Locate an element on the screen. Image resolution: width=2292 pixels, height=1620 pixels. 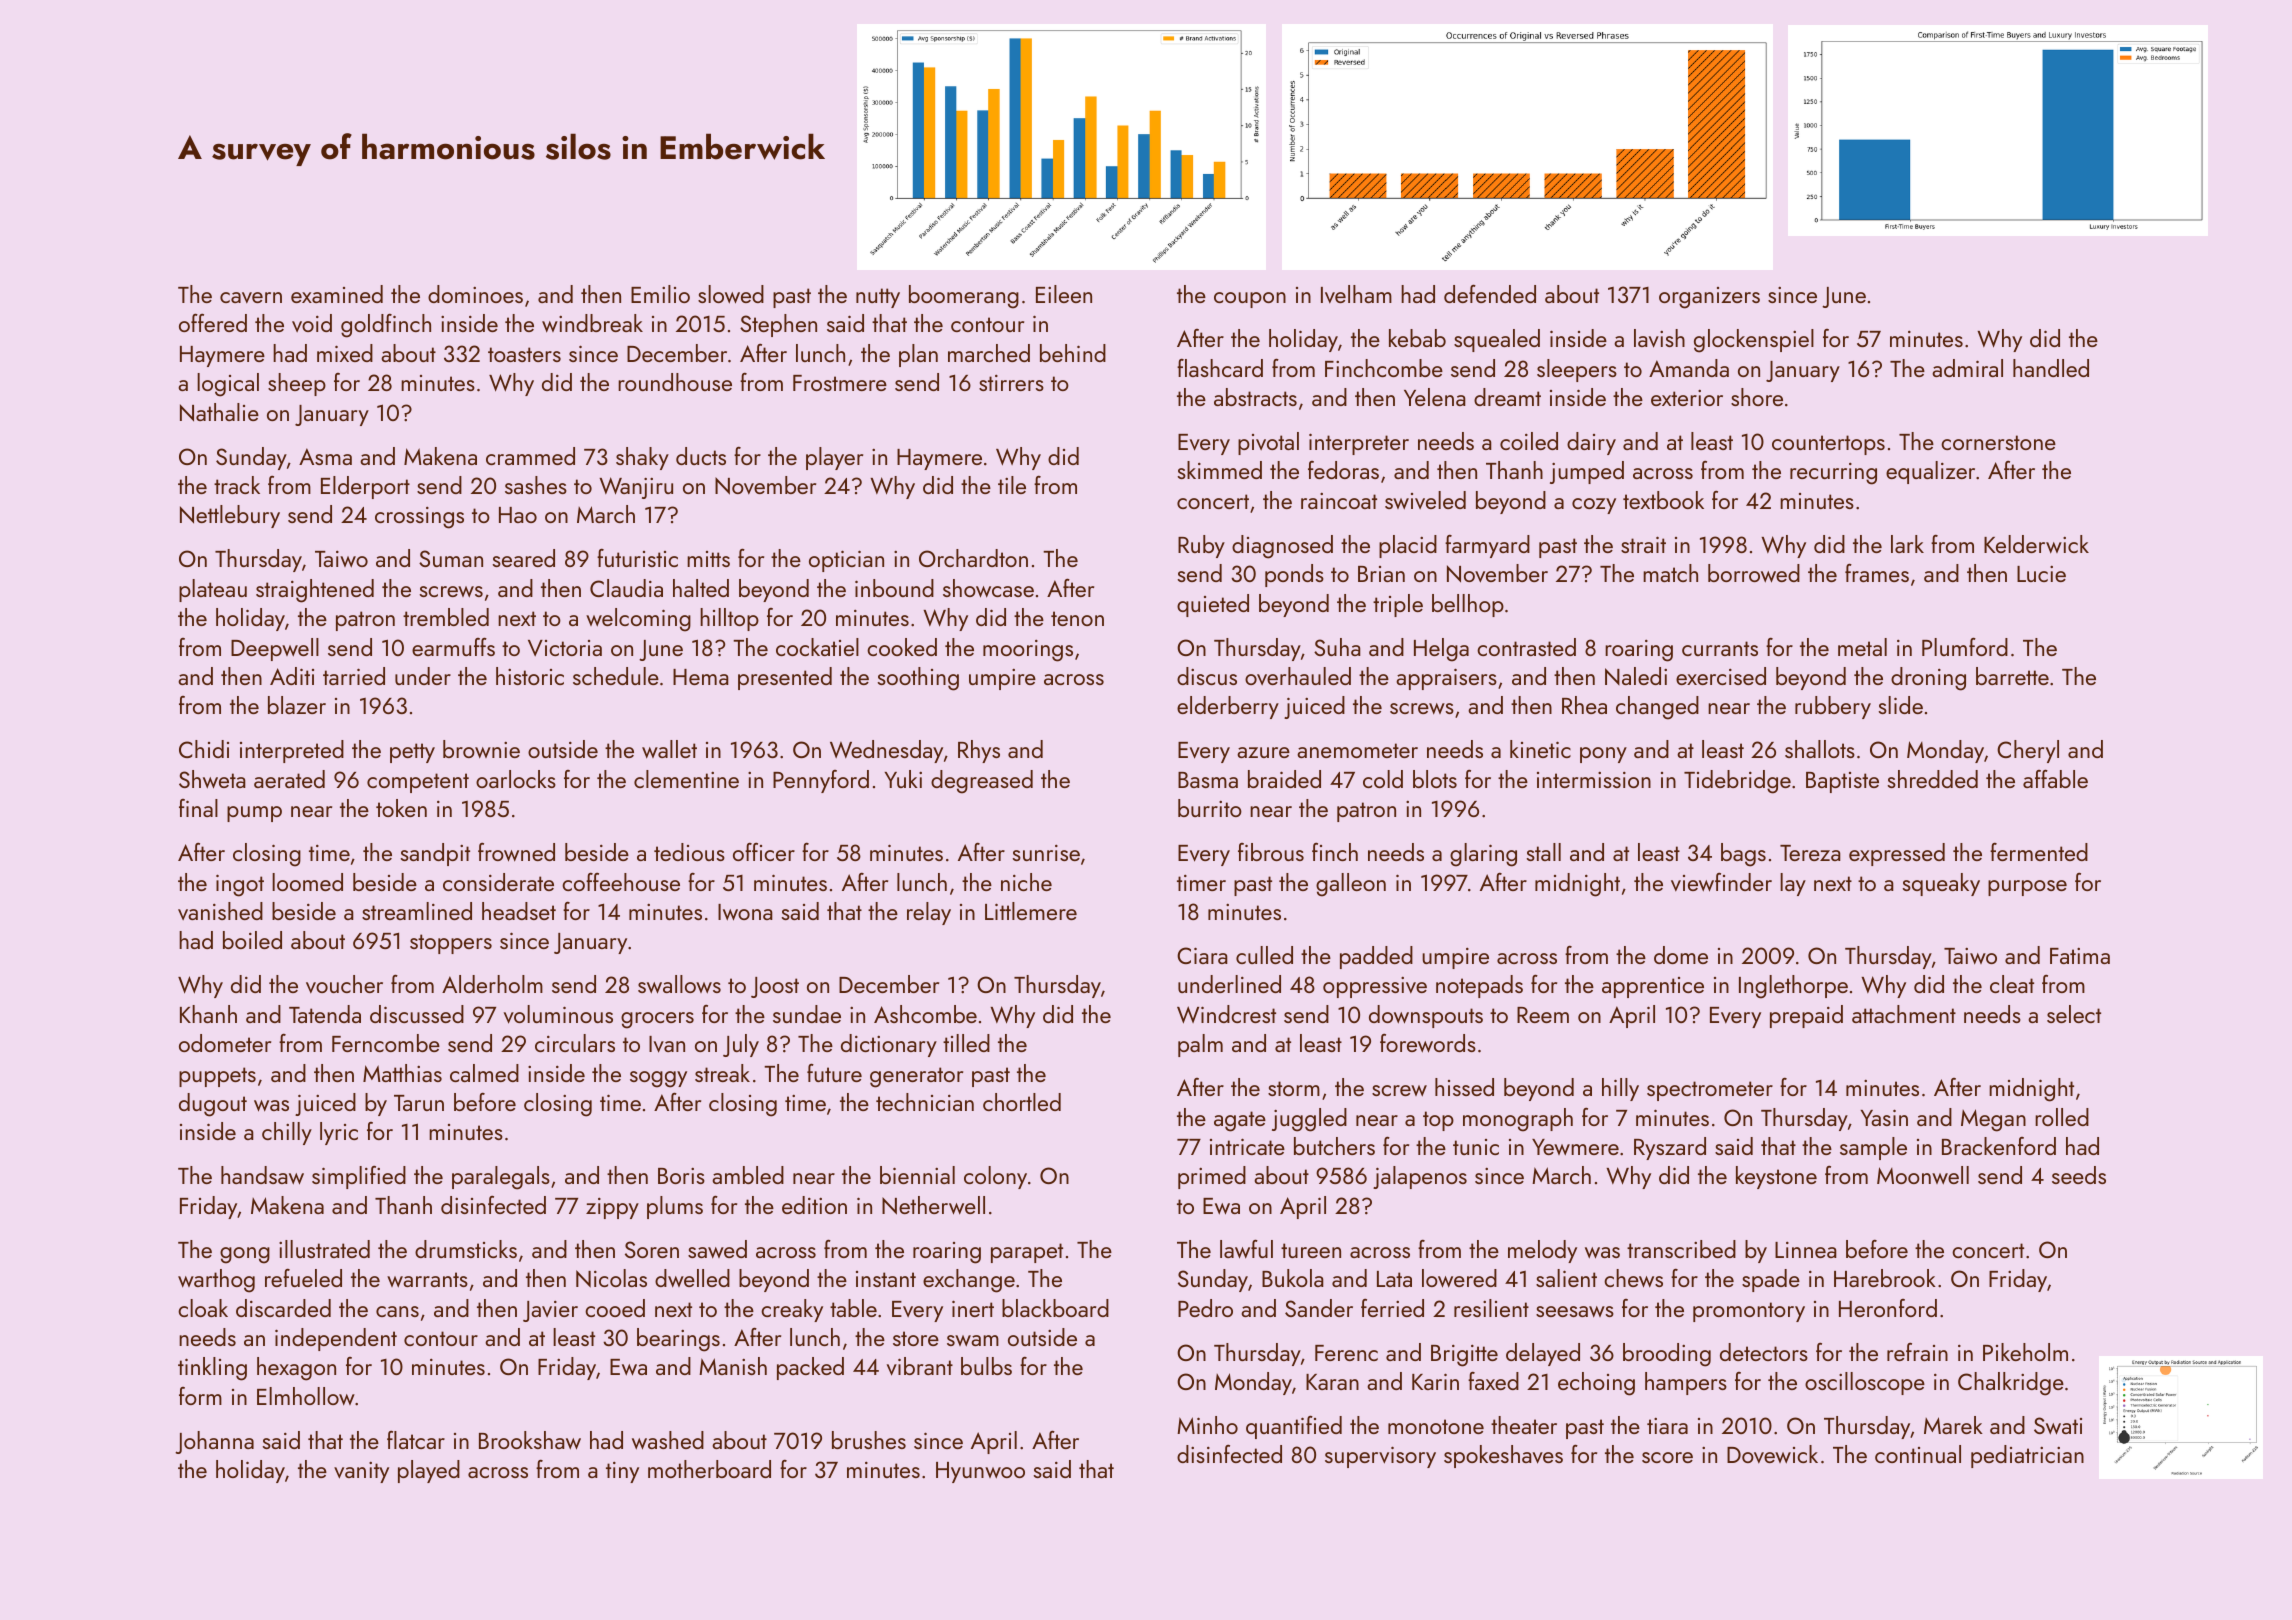
tureen is located at coordinates (1311, 1250).
